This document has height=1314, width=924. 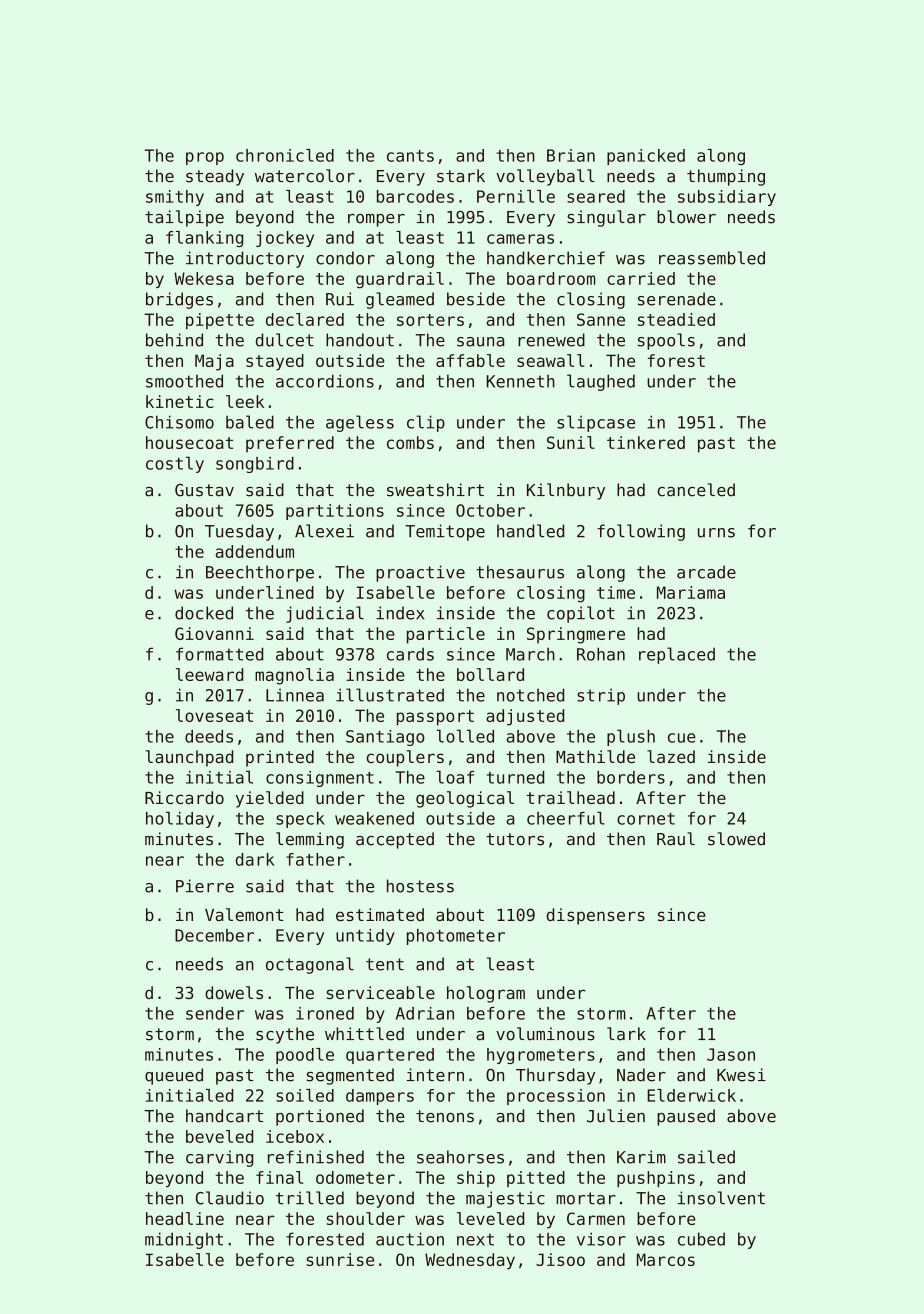 What do you see at coordinates (390, 1056) in the document?
I see `quartered` at bounding box center [390, 1056].
